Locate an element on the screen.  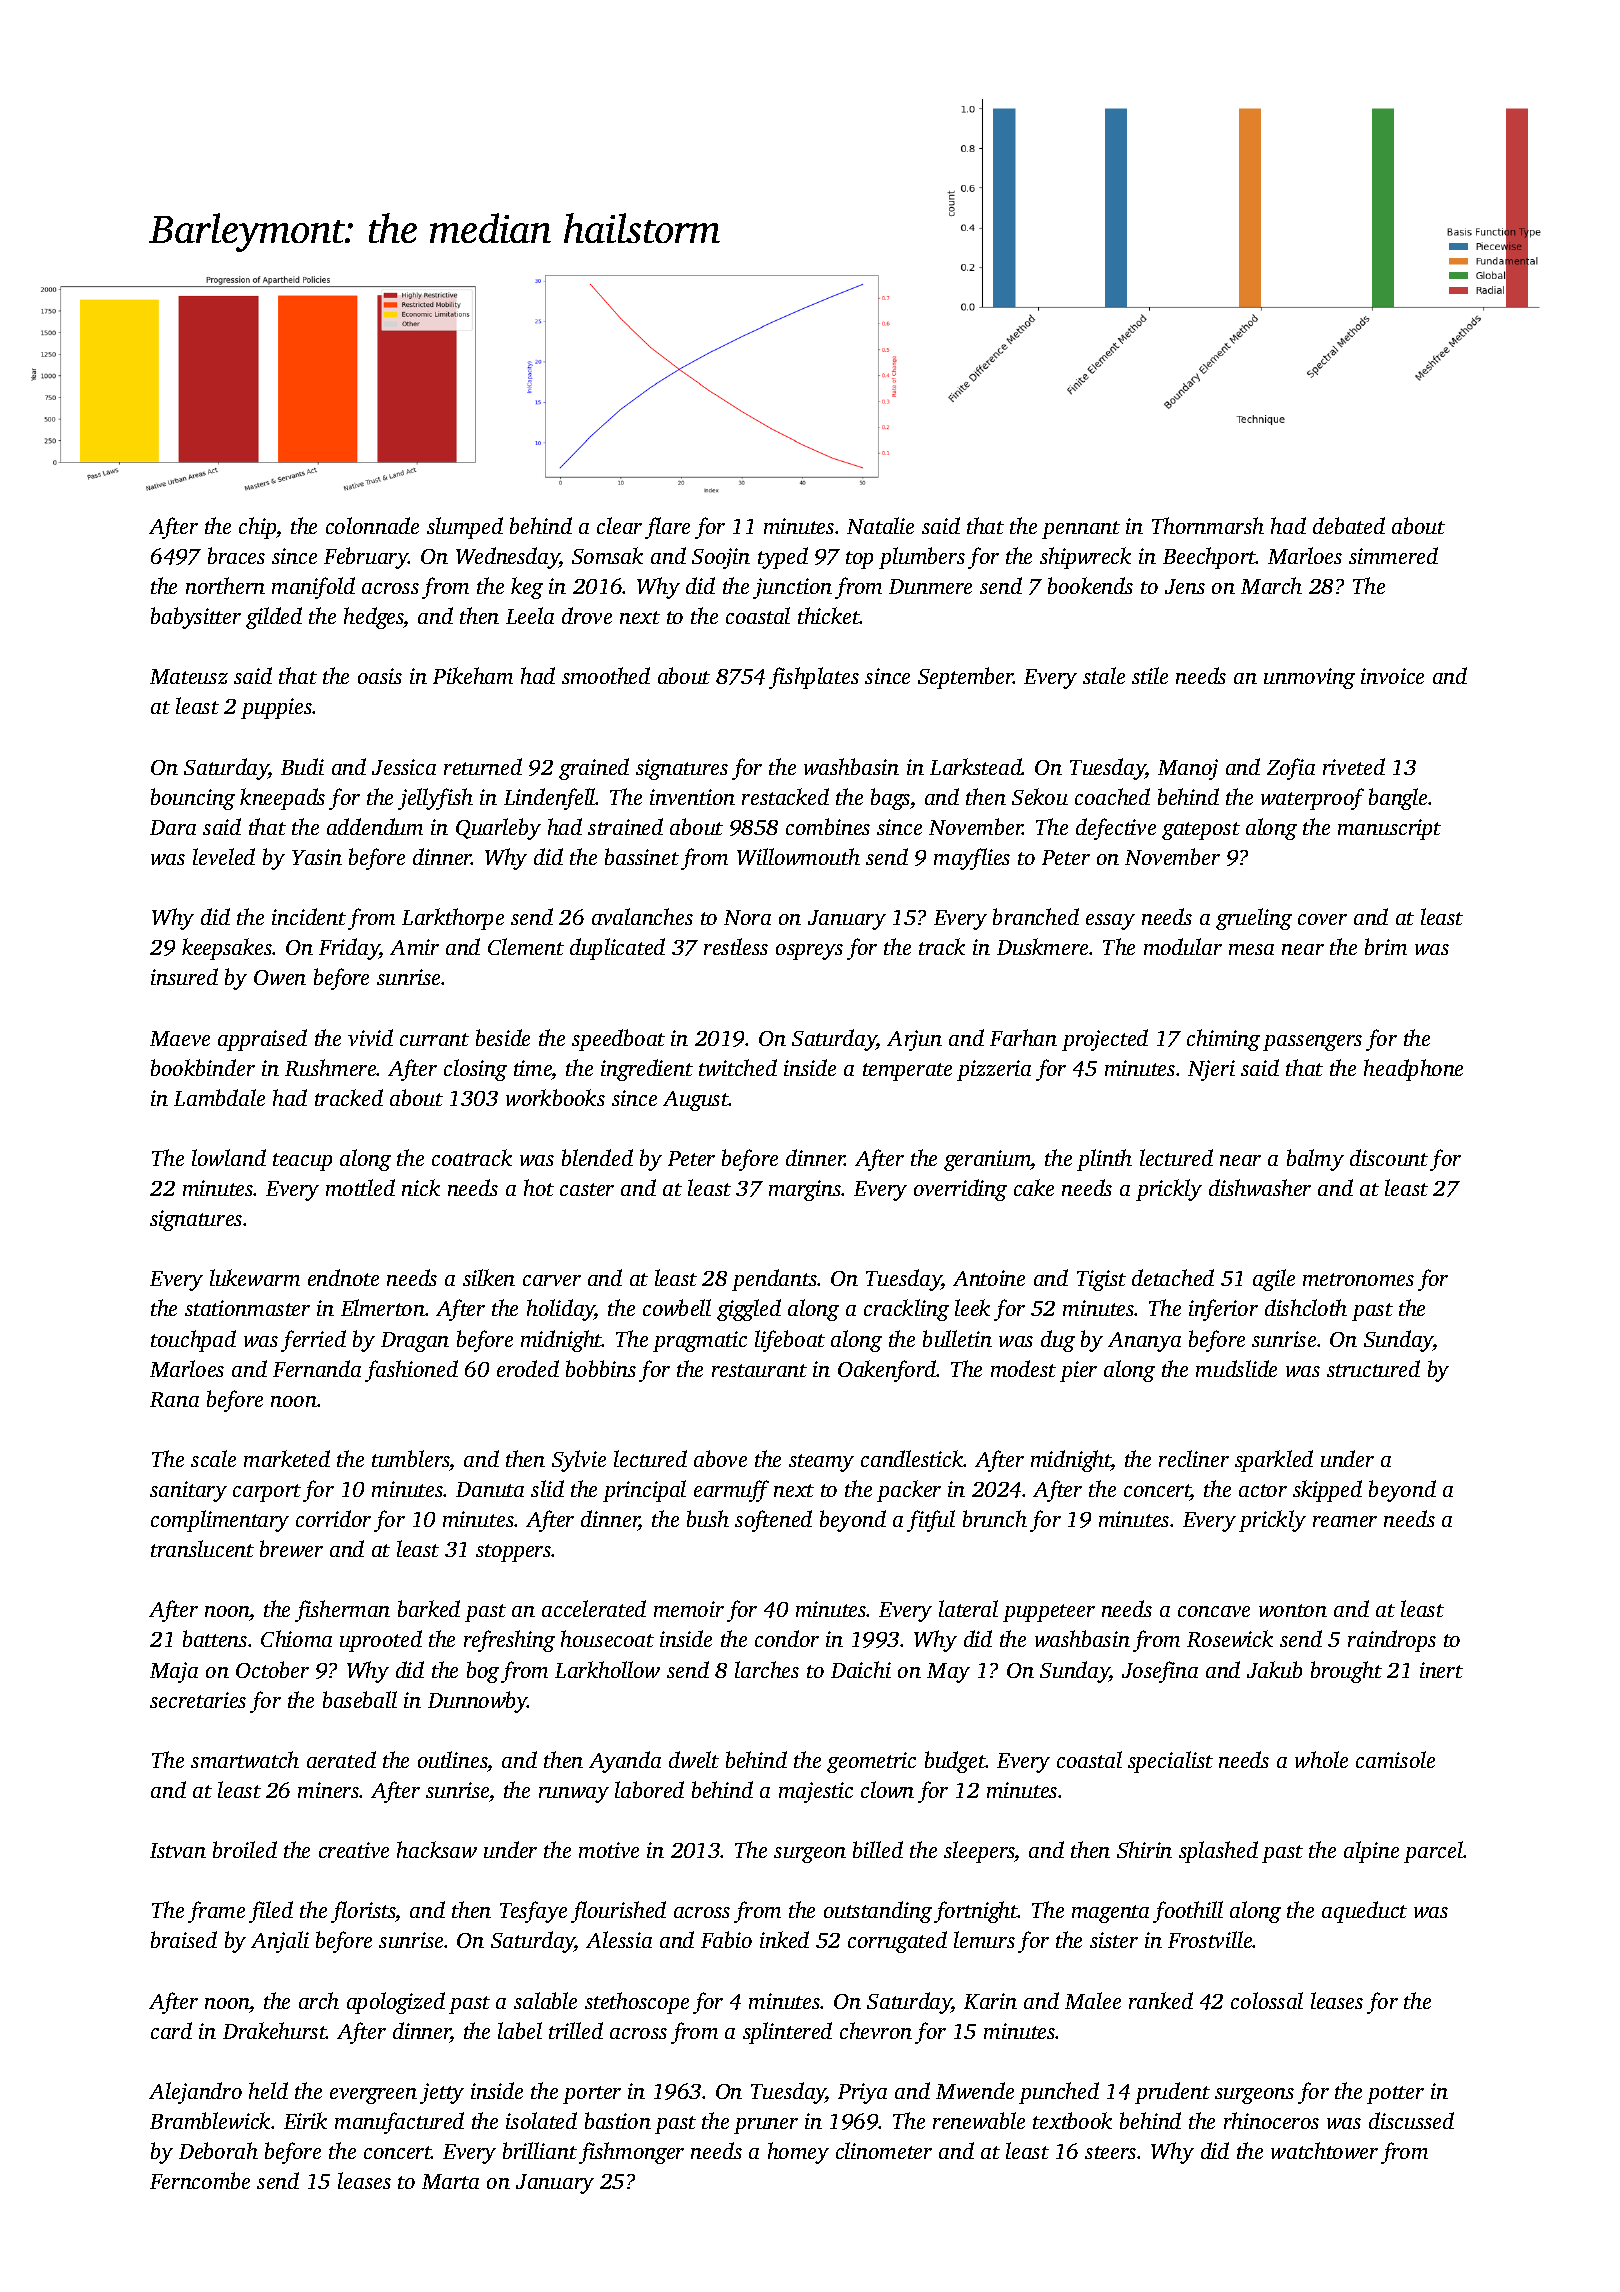
mayflies is located at coordinates (972, 859).
